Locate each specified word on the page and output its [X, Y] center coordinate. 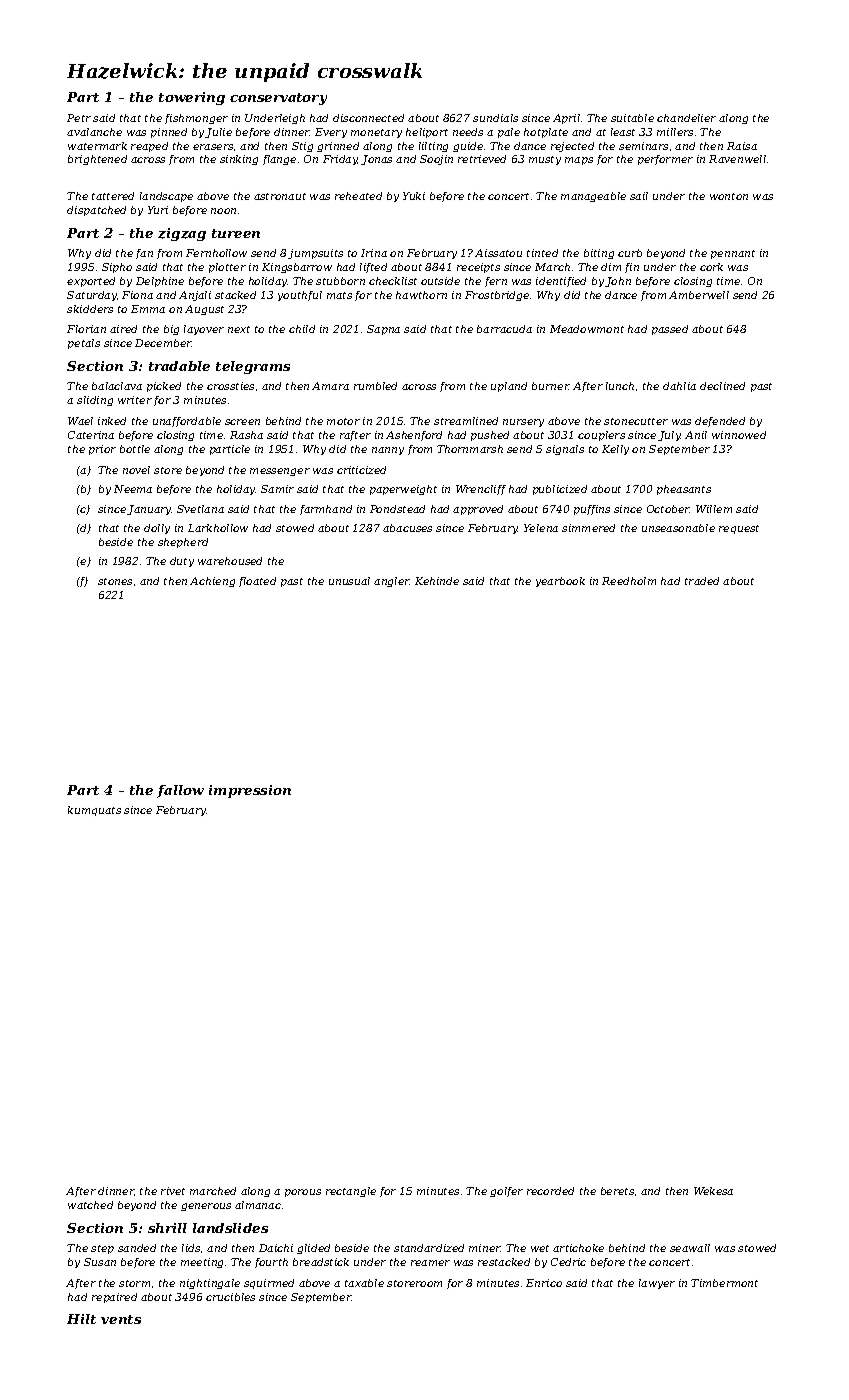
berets [617, 1191]
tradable [179, 366]
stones [115, 581]
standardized [429, 1248]
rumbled [375, 386]
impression [250, 791]
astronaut [280, 196]
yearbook [560, 582]
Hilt [81, 1319]
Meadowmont [587, 329]
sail [639, 196]
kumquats [94, 811]
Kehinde [437, 581]
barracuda [504, 329]
